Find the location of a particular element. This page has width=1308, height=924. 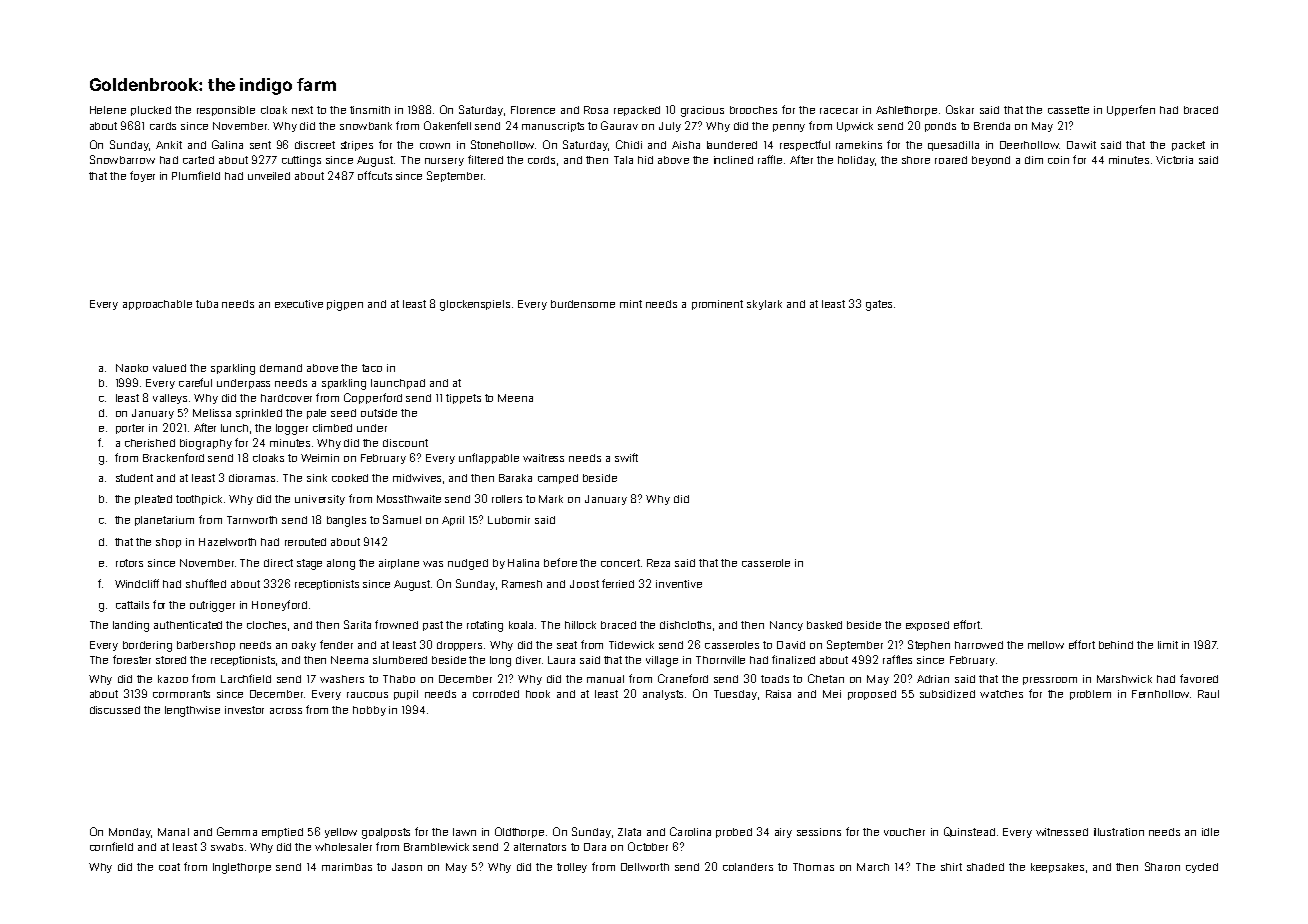

rotors is located at coordinates (129, 563).
